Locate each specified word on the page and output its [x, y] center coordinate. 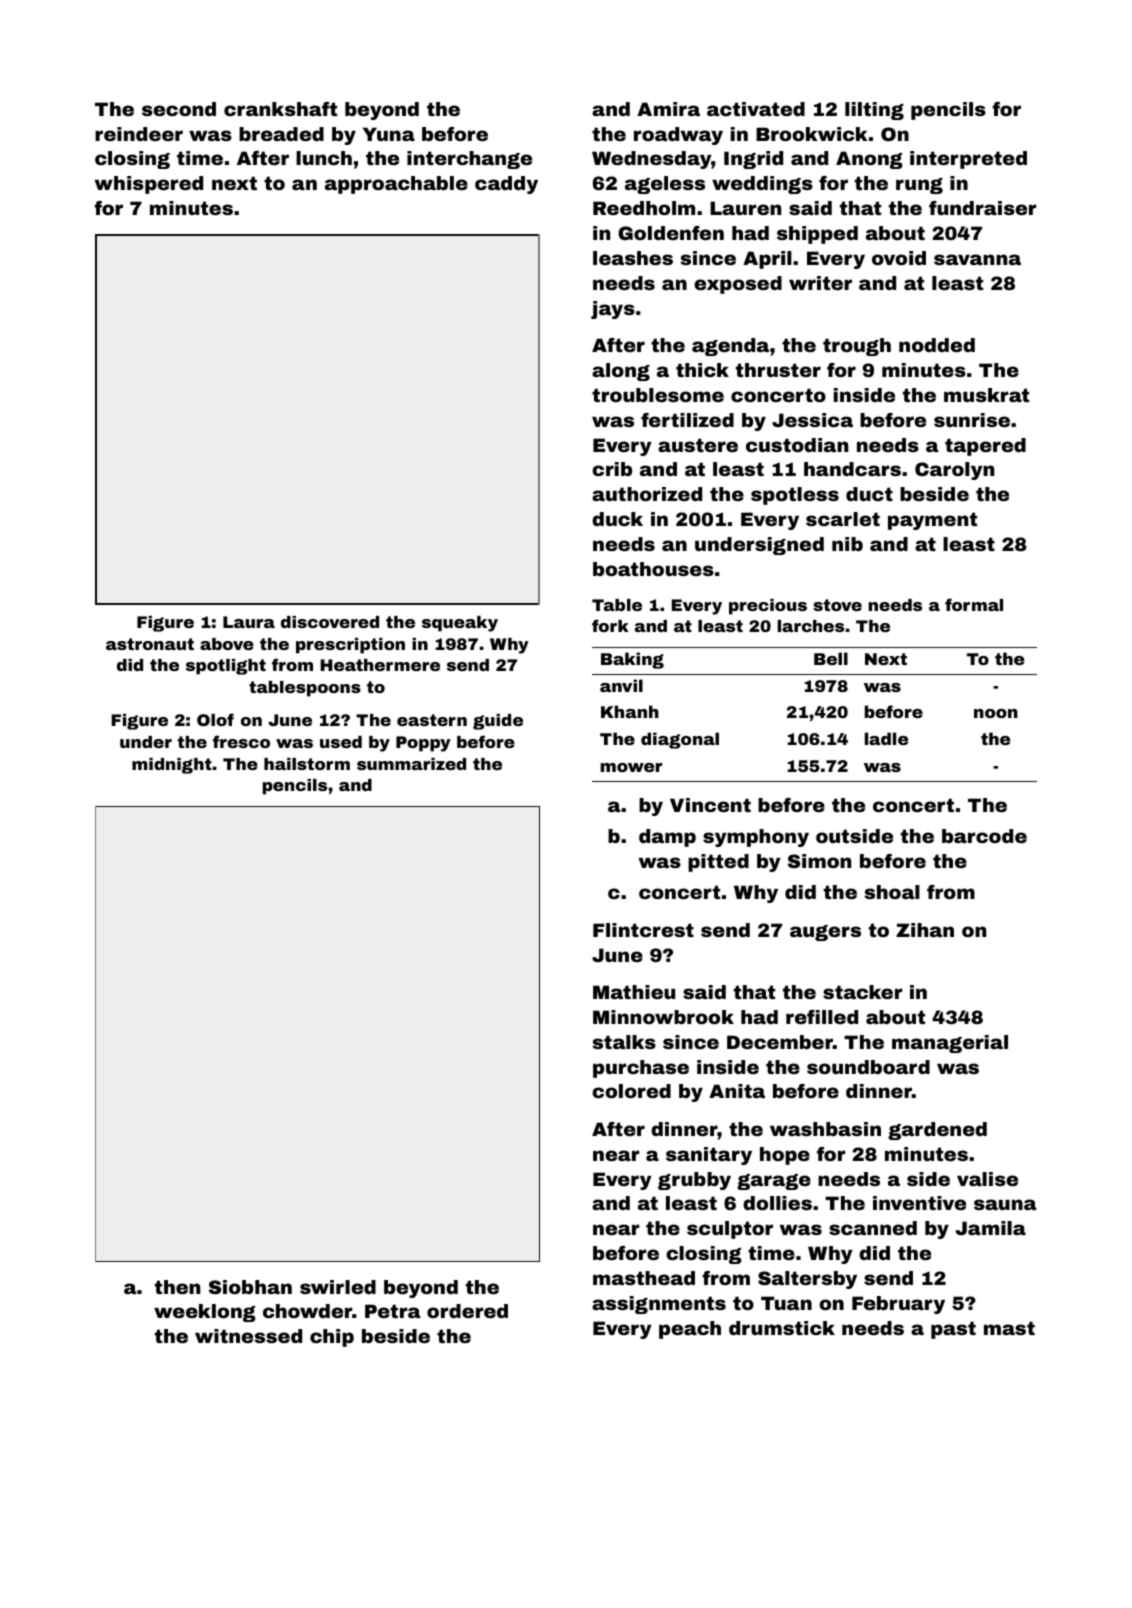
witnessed [248, 1336]
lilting [874, 111]
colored [631, 1091]
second [179, 109]
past [953, 1330]
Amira [668, 109]
